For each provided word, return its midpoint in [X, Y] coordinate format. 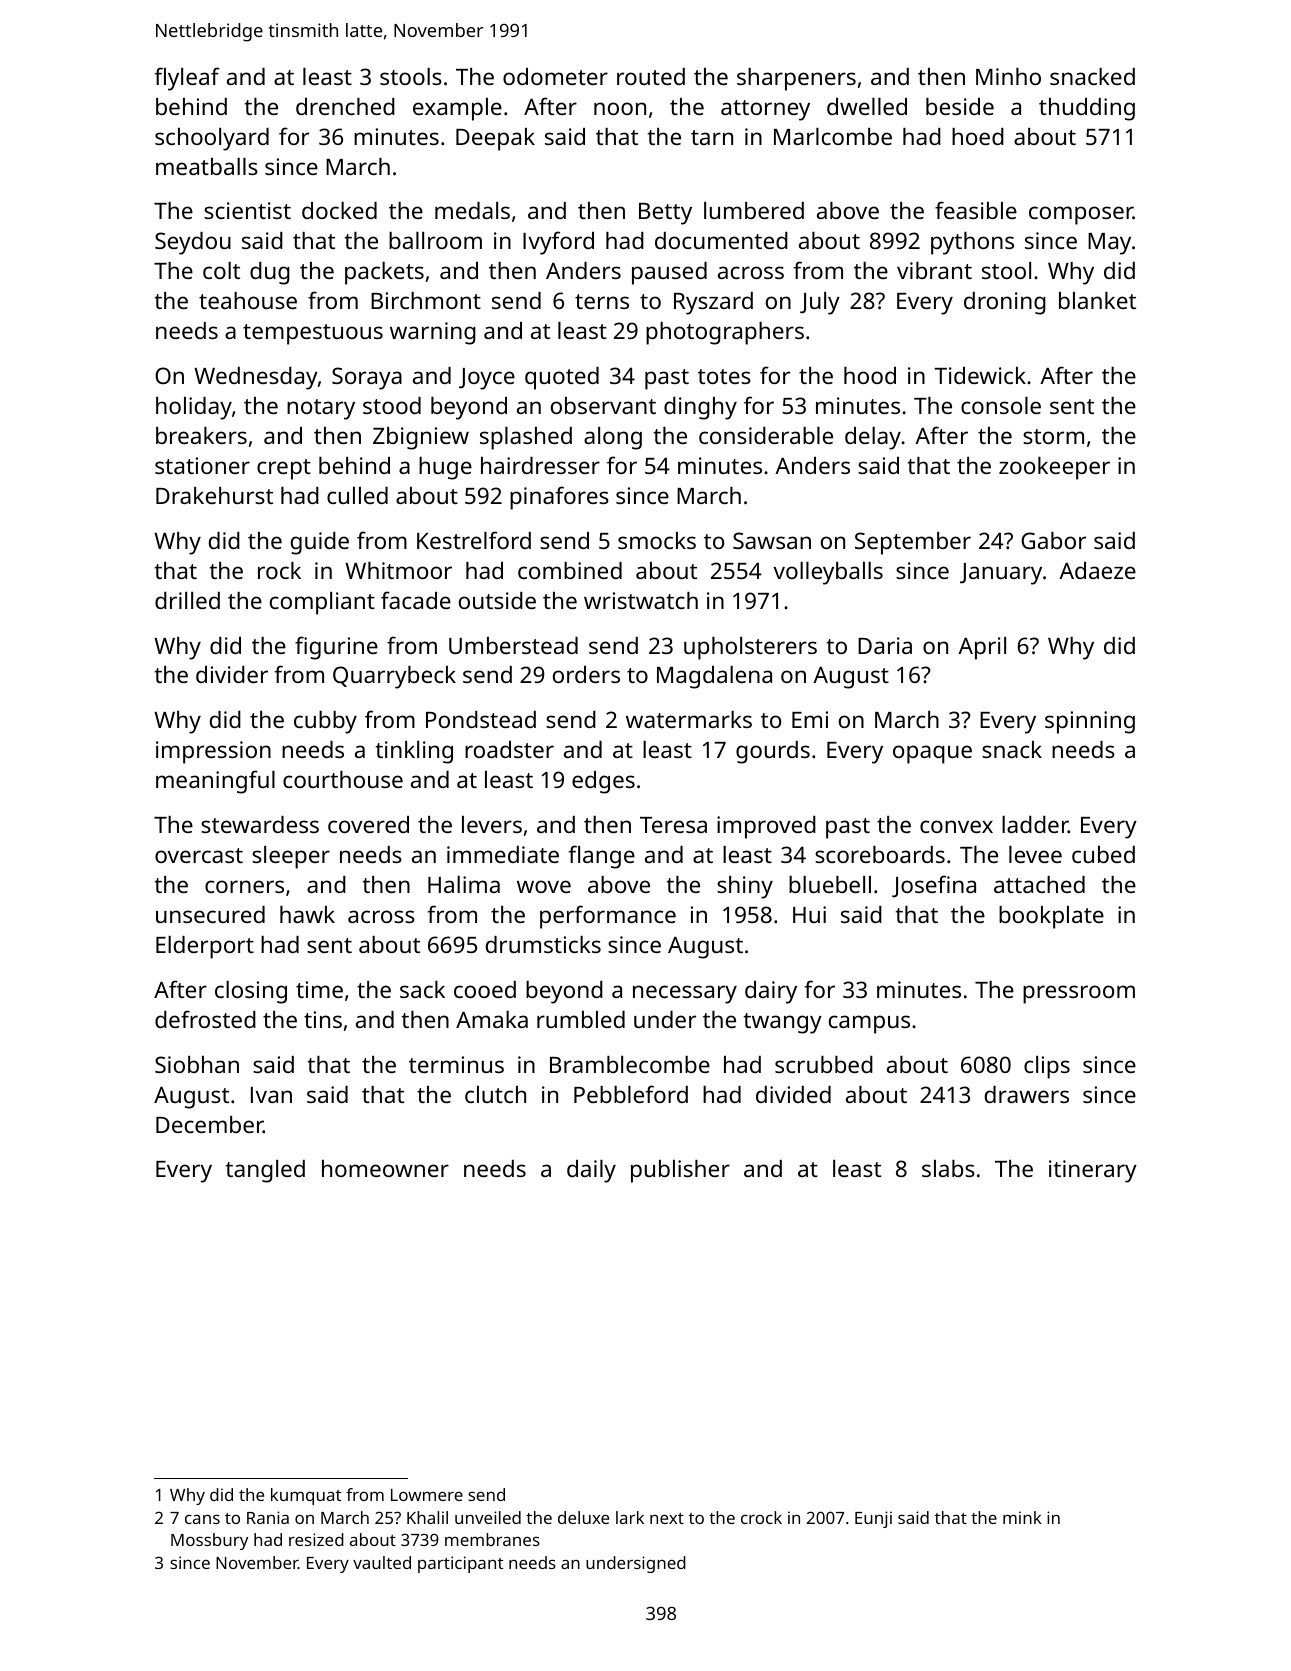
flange [602, 857]
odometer [555, 76]
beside [960, 106]
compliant [322, 603]
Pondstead [481, 719]
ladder [1035, 824]
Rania [268, 1517]
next [667, 1518]
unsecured [210, 914]
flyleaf [187, 79]
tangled [265, 1171]
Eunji [873, 1519]
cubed [1103, 854]
